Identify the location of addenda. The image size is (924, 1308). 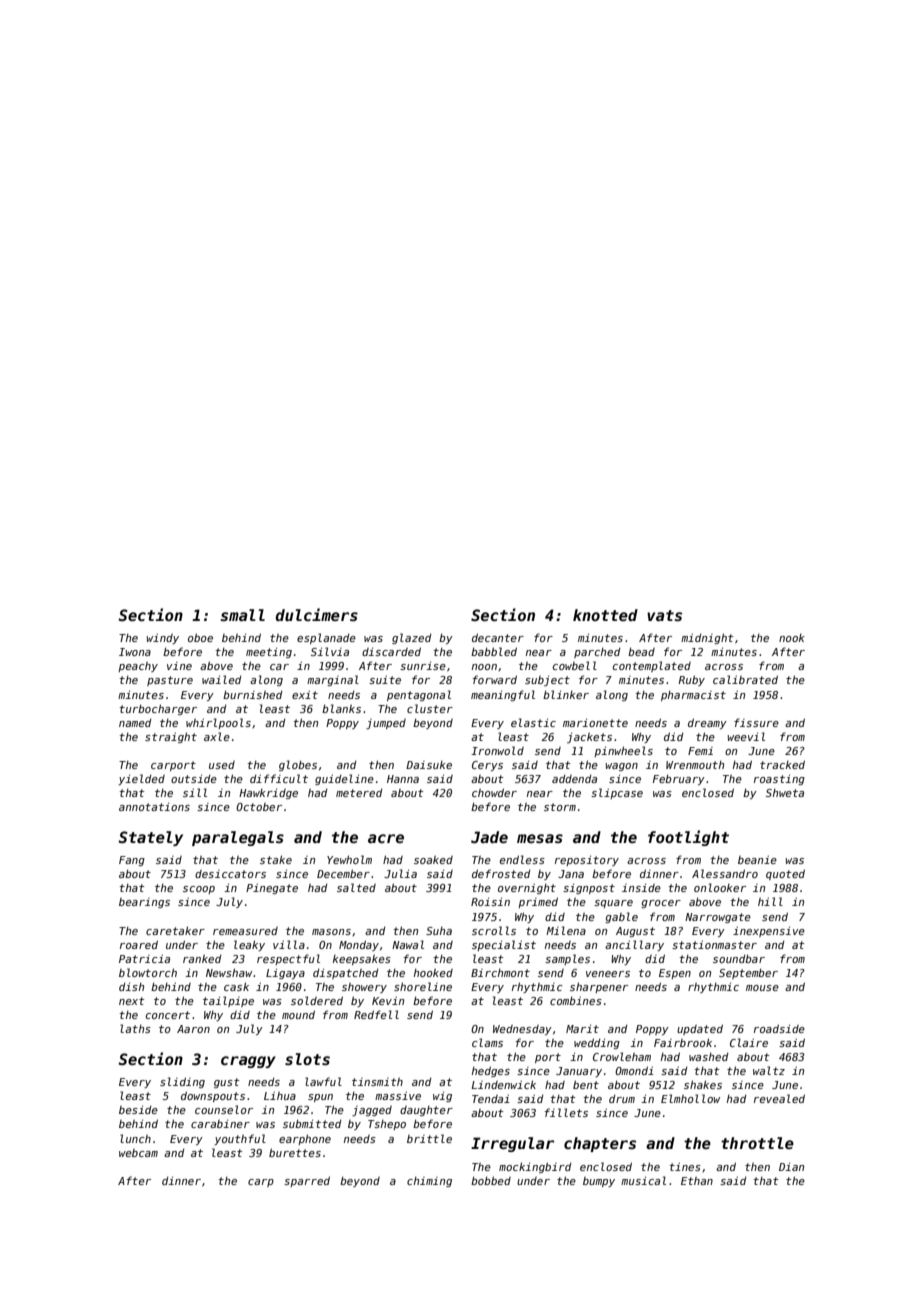
(574, 779).
